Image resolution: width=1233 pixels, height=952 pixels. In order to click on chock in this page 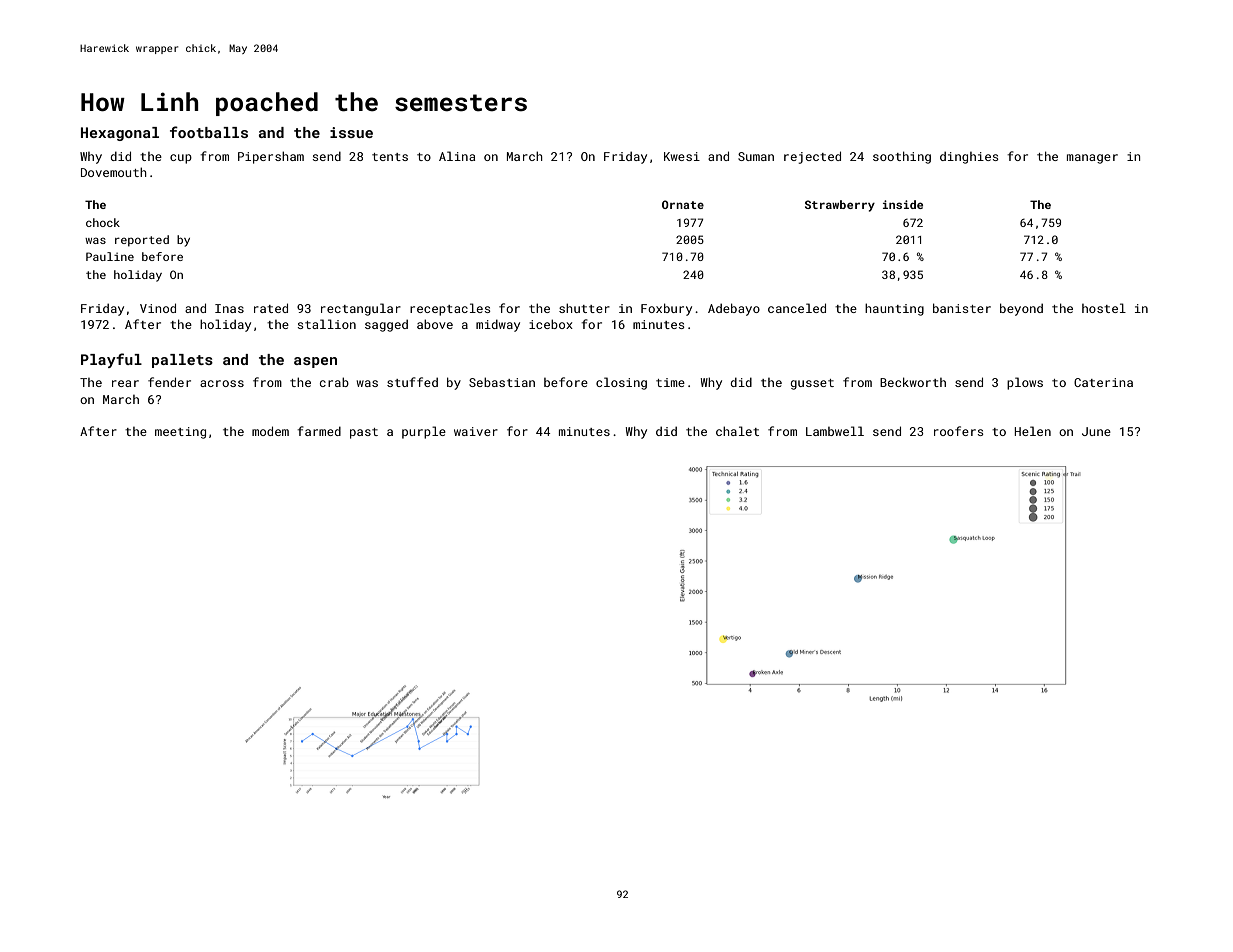, I will do `click(103, 222)`.
